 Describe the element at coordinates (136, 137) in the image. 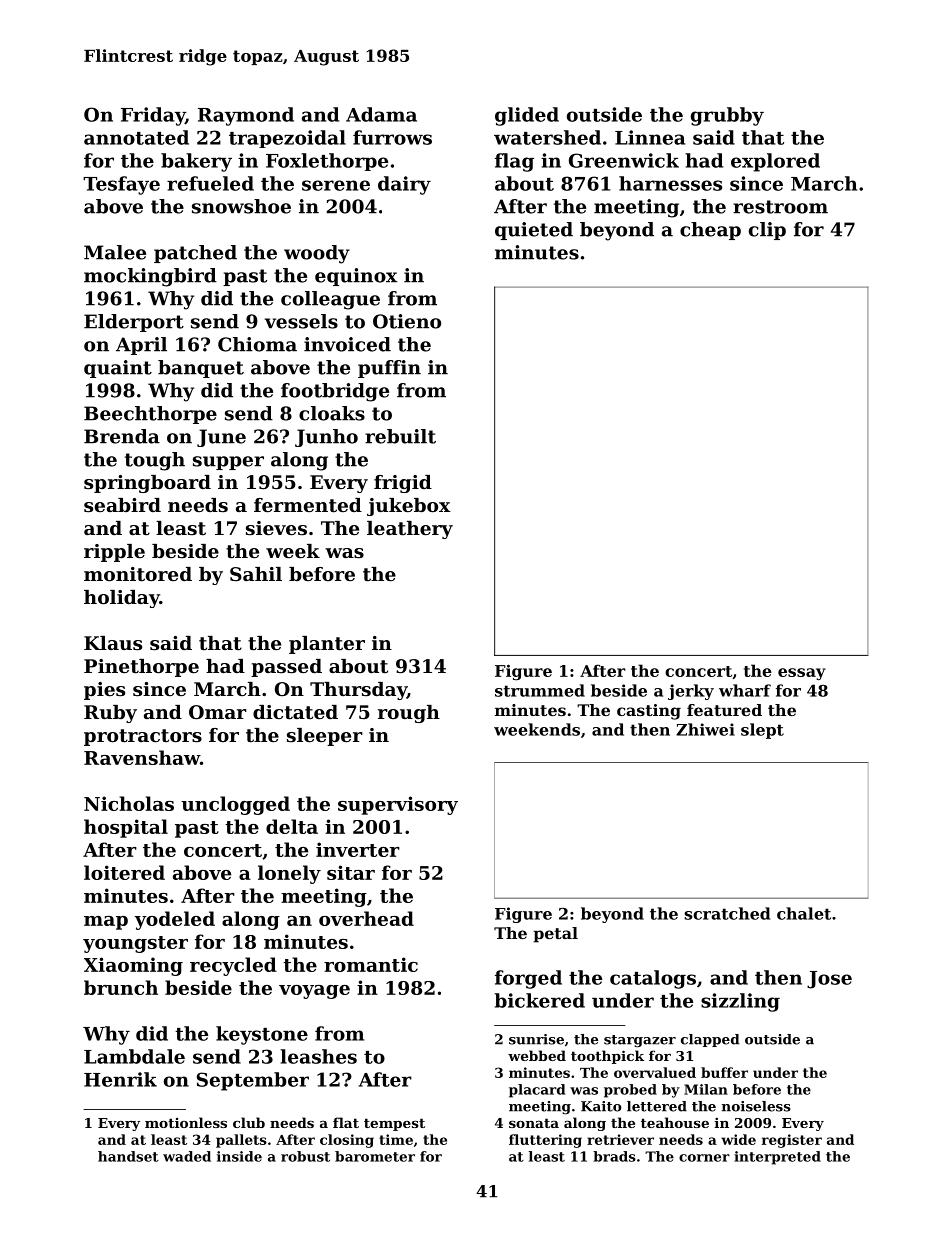

I see `annotated` at that location.
